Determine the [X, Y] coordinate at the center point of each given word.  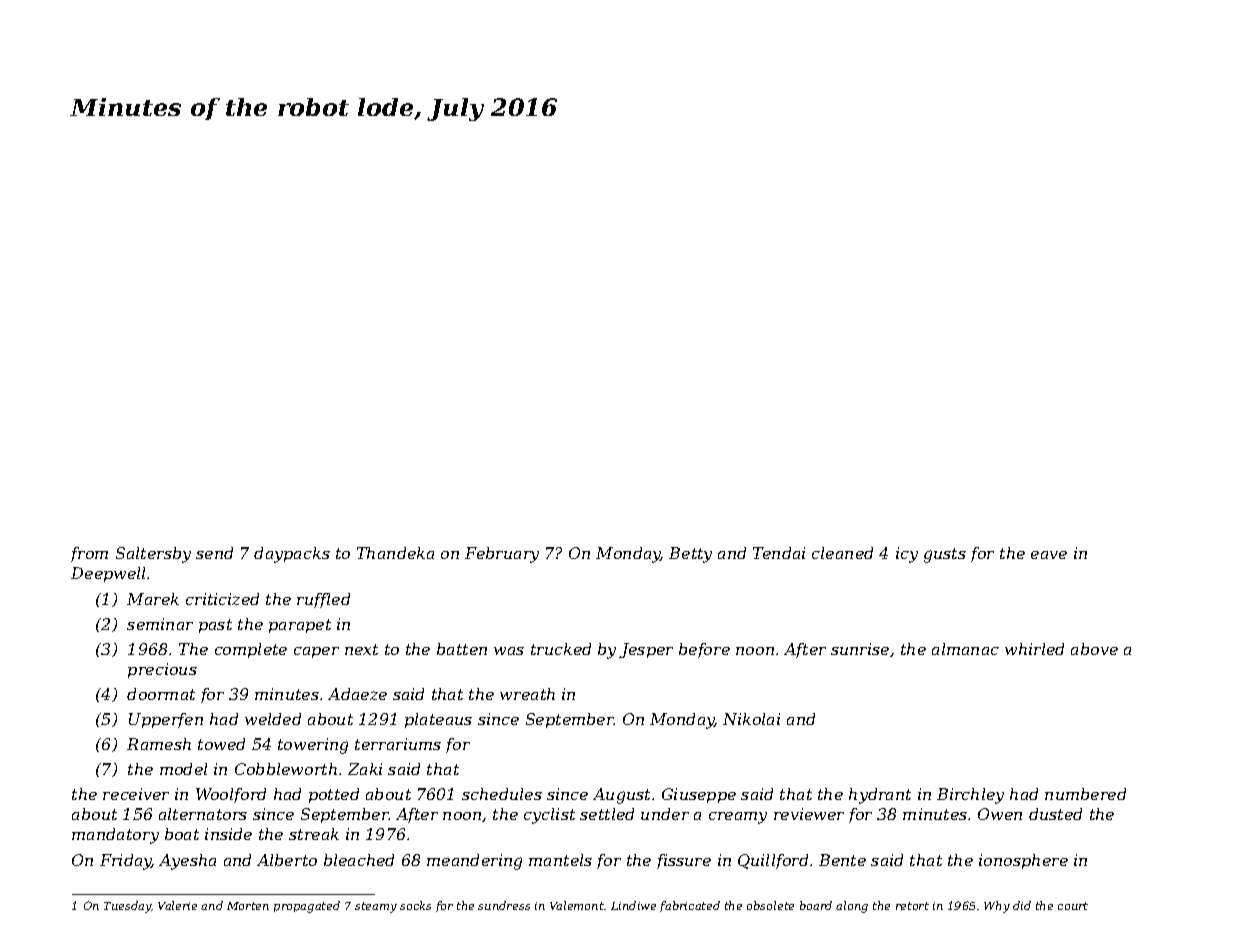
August [621, 796]
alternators [203, 814]
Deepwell [108, 574]
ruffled [323, 600]
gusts [945, 555]
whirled [1034, 649]
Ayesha [187, 862]
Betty [690, 555]
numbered [1085, 794]
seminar [160, 624]
